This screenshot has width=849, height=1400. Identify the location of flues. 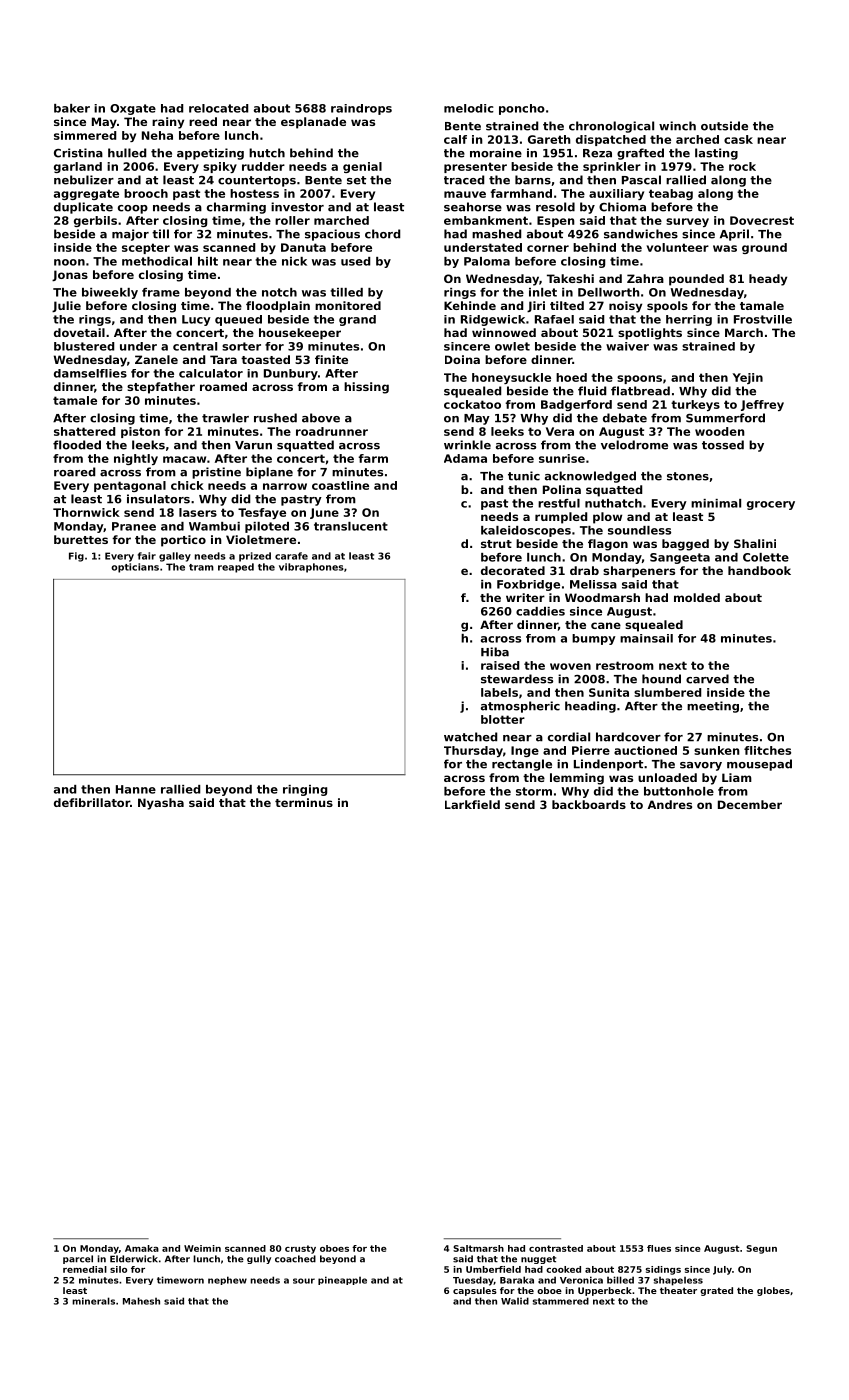
(659, 1248).
